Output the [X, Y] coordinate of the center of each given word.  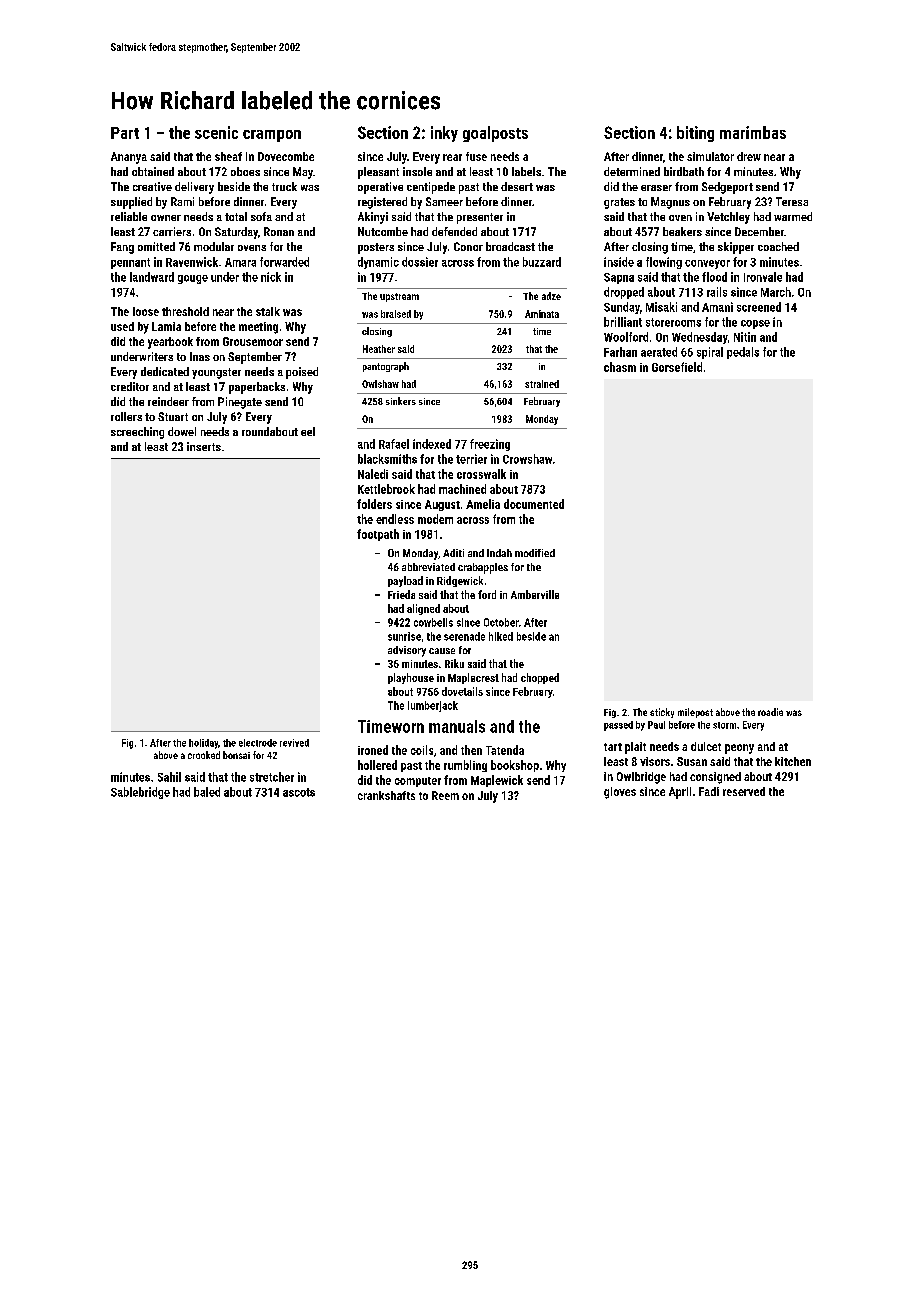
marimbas [753, 132]
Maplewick [497, 781]
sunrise [404, 636]
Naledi [373, 474]
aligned [423, 609]
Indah [499, 553]
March [776, 292]
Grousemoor [253, 341]
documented [534, 504]
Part [125, 133]
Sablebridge [140, 793]
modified [535, 553]
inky [444, 134]
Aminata [542, 314]
